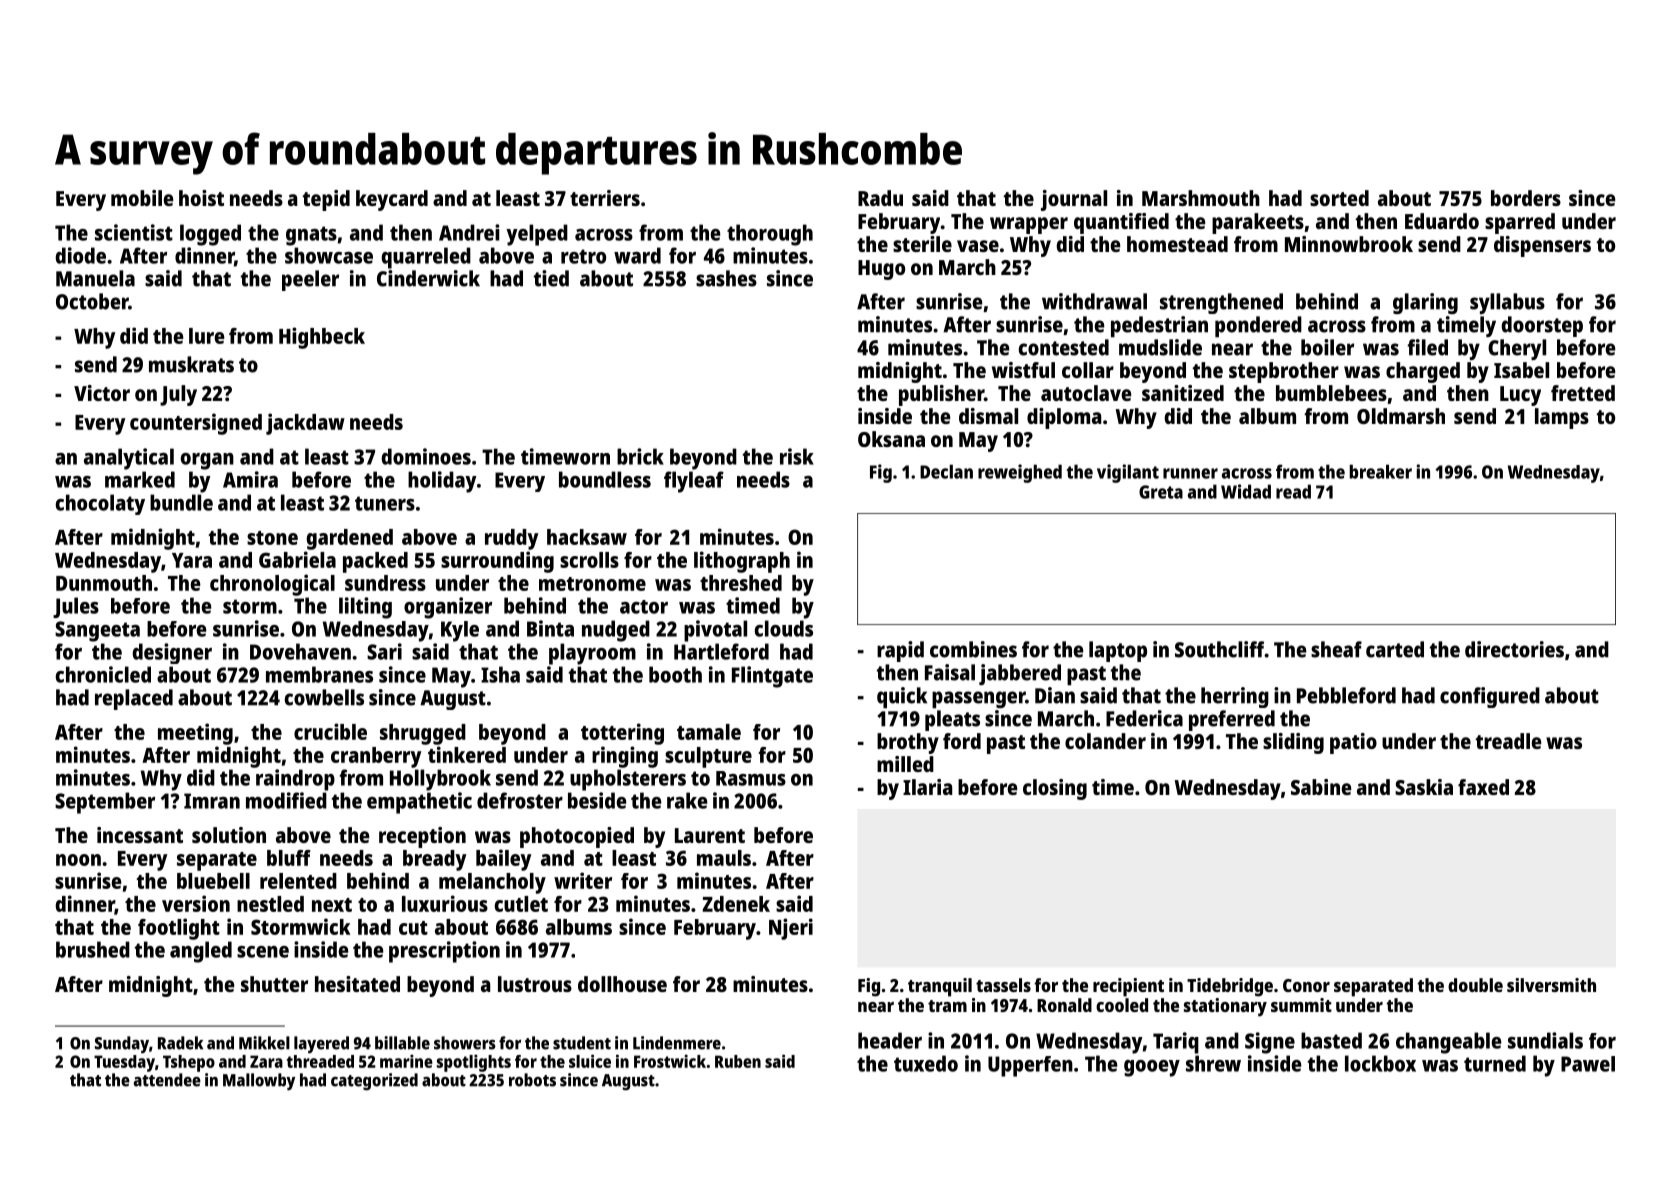 The height and width of the document is (1182, 1671). What do you see at coordinates (772, 677) in the document?
I see `Flintgate` at bounding box center [772, 677].
